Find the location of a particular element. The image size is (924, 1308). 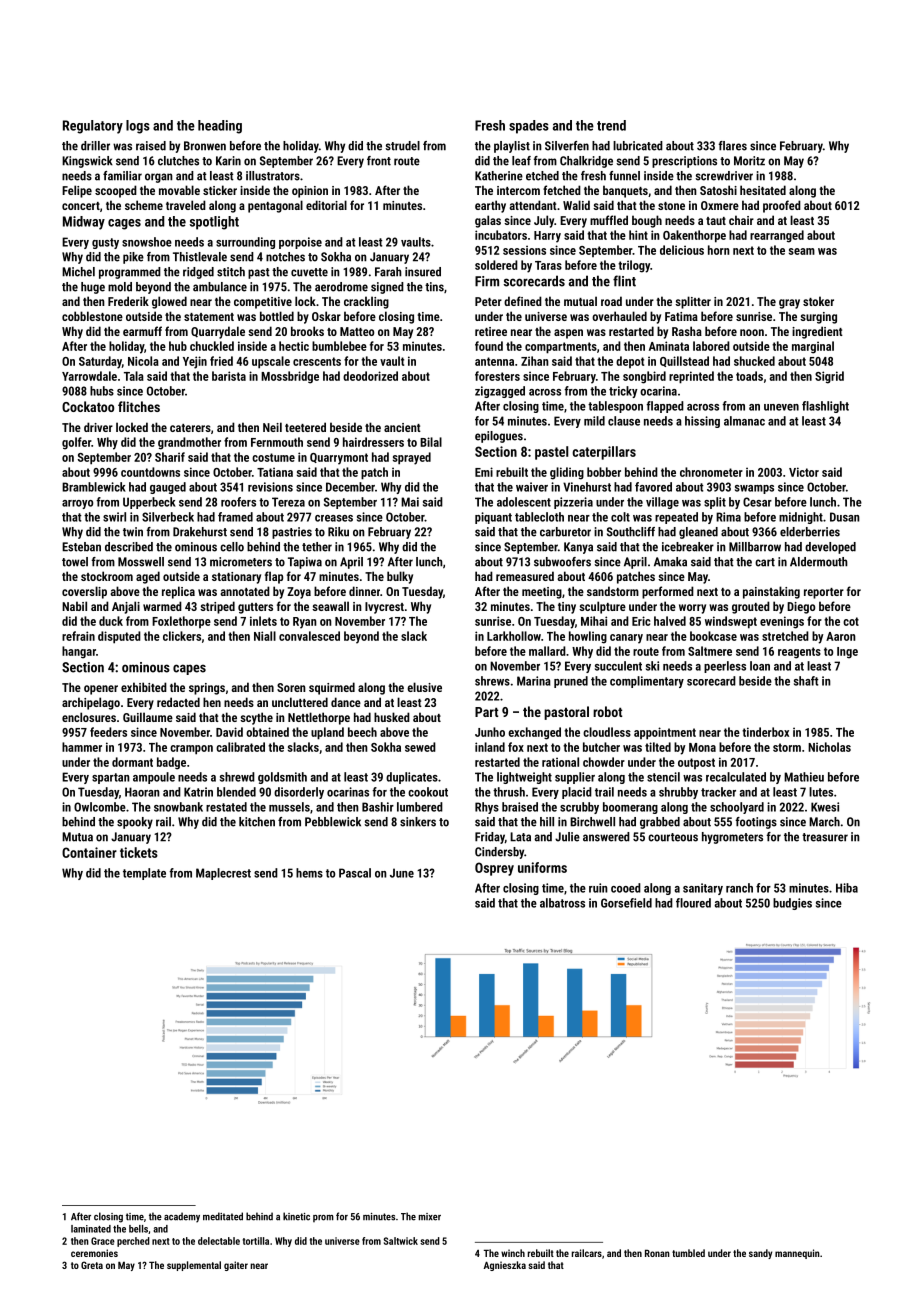

arroyo is located at coordinates (77, 504).
